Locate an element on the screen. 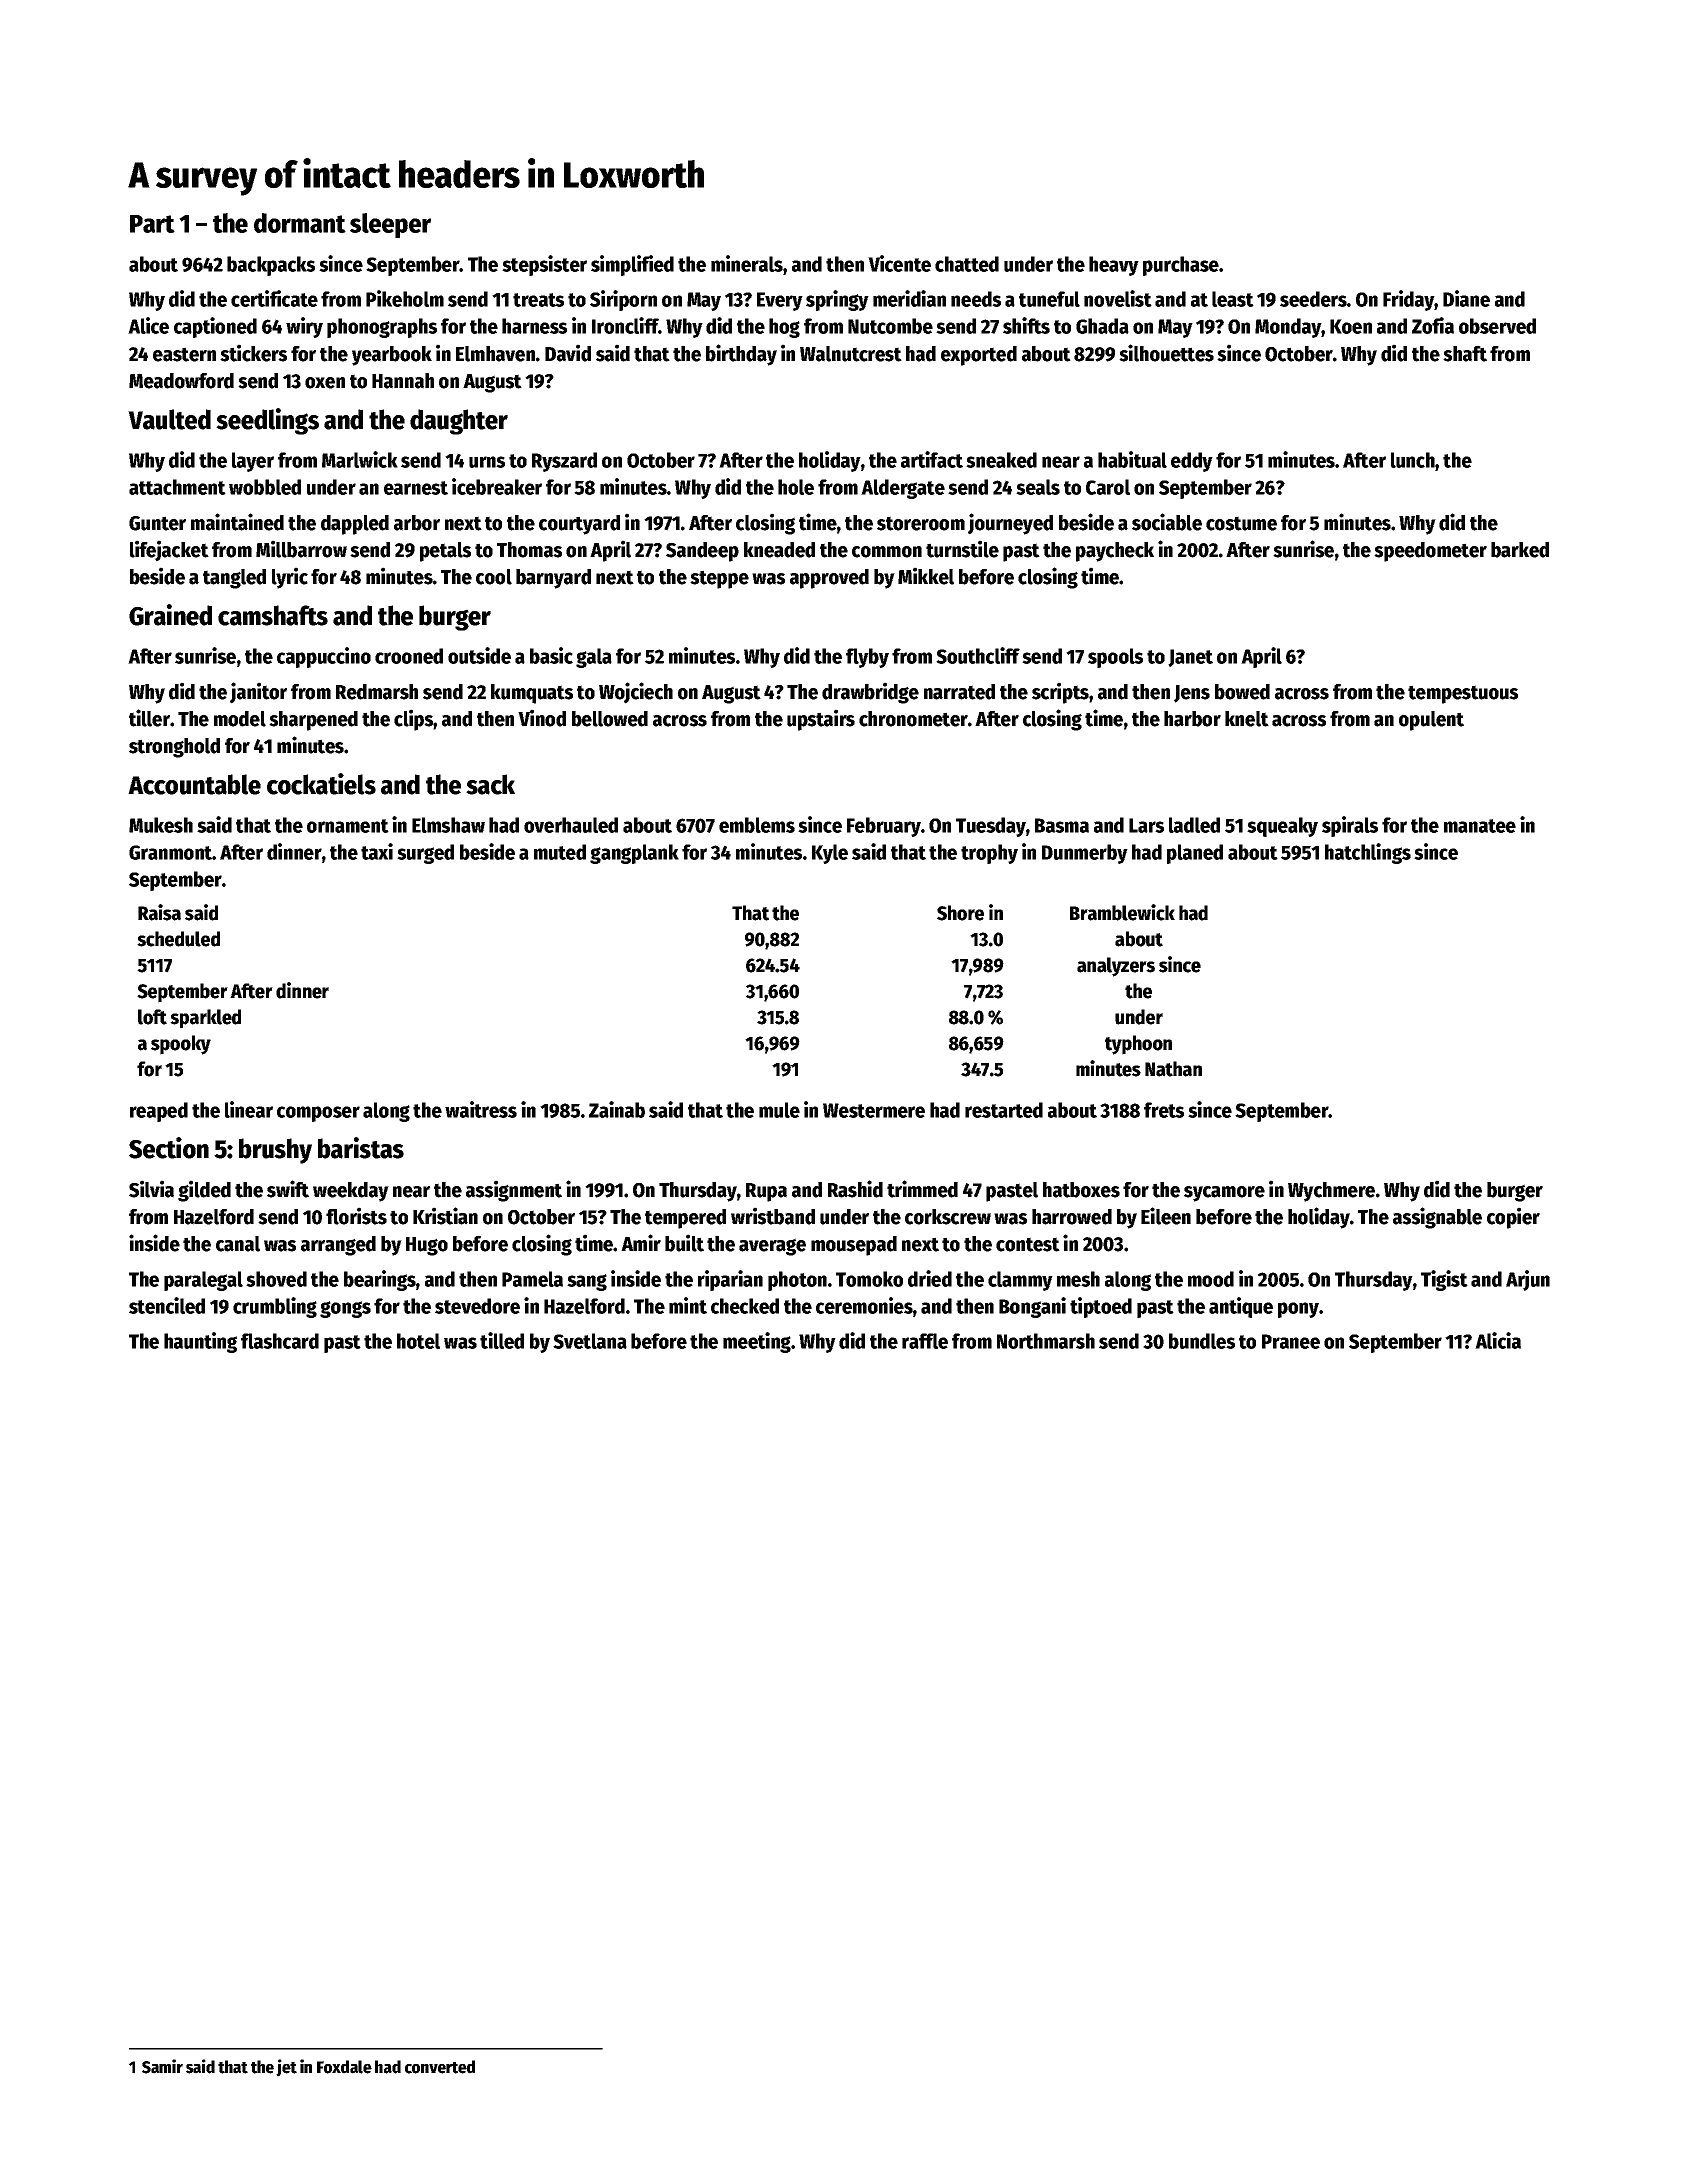  simplified is located at coordinates (632, 265).
